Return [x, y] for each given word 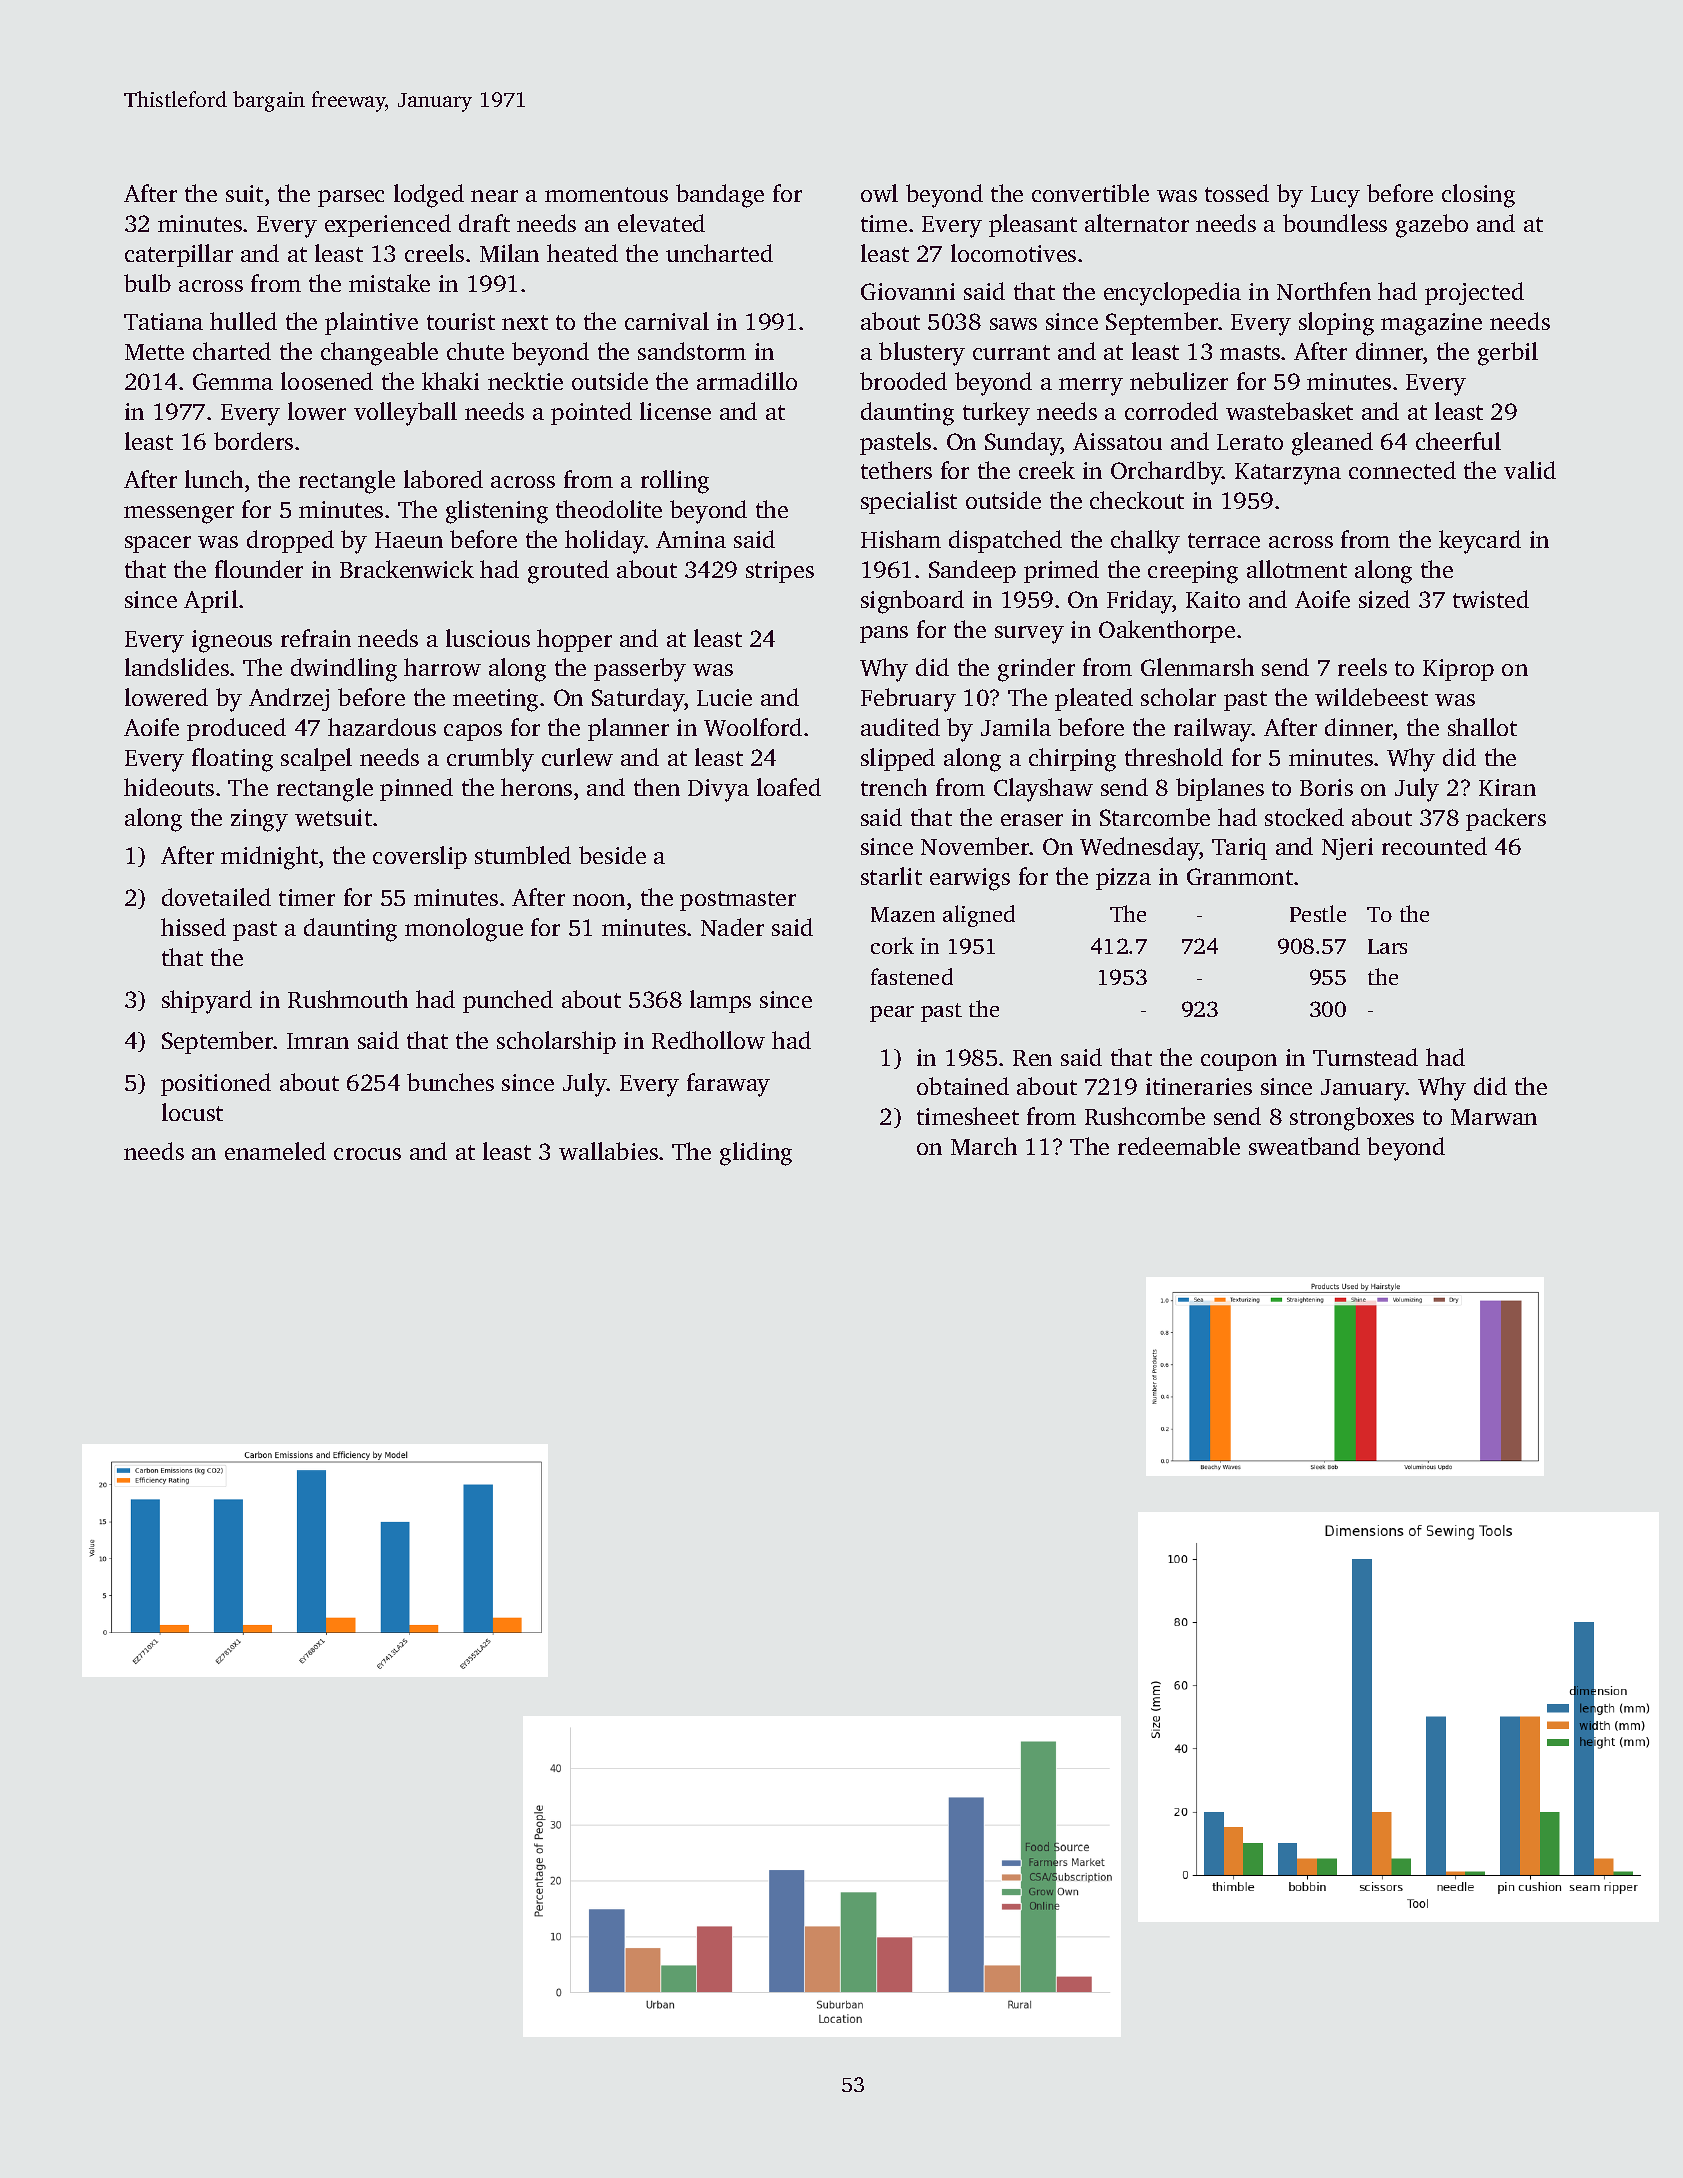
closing [1478, 196]
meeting [495, 700]
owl [879, 193]
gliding [756, 1154]
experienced [388, 225]
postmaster [738, 901]
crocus [367, 1154]
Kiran [1507, 787]
